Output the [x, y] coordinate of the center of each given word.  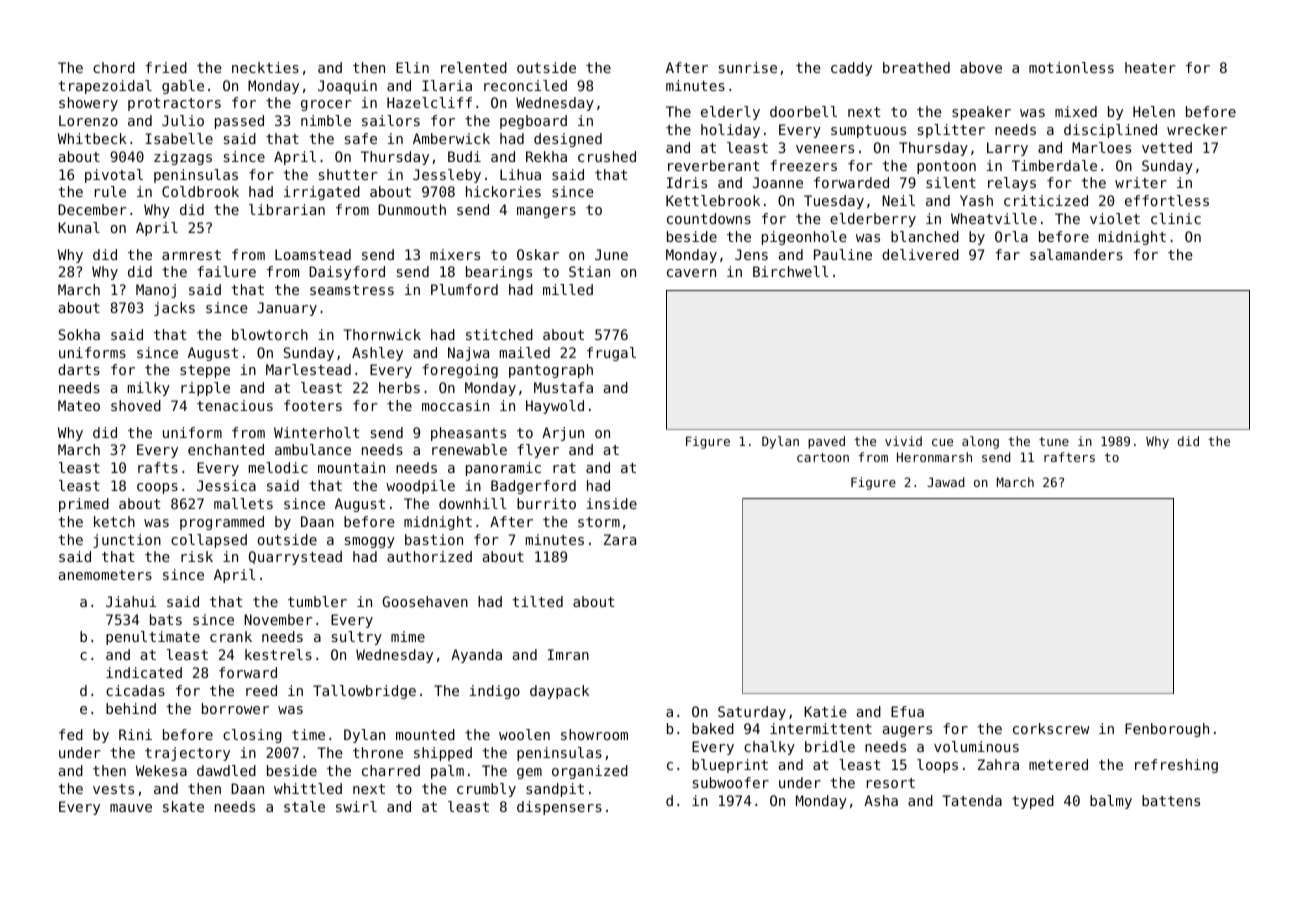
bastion [434, 539]
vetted [1167, 147]
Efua [907, 711]
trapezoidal [105, 87]
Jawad [946, 482]
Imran [568, 654]
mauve [131, 808]
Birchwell [791, 271]
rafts [158, 467]
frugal [611, 354]
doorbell [803, 111]
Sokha [79, 334]
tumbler [317, 601]
